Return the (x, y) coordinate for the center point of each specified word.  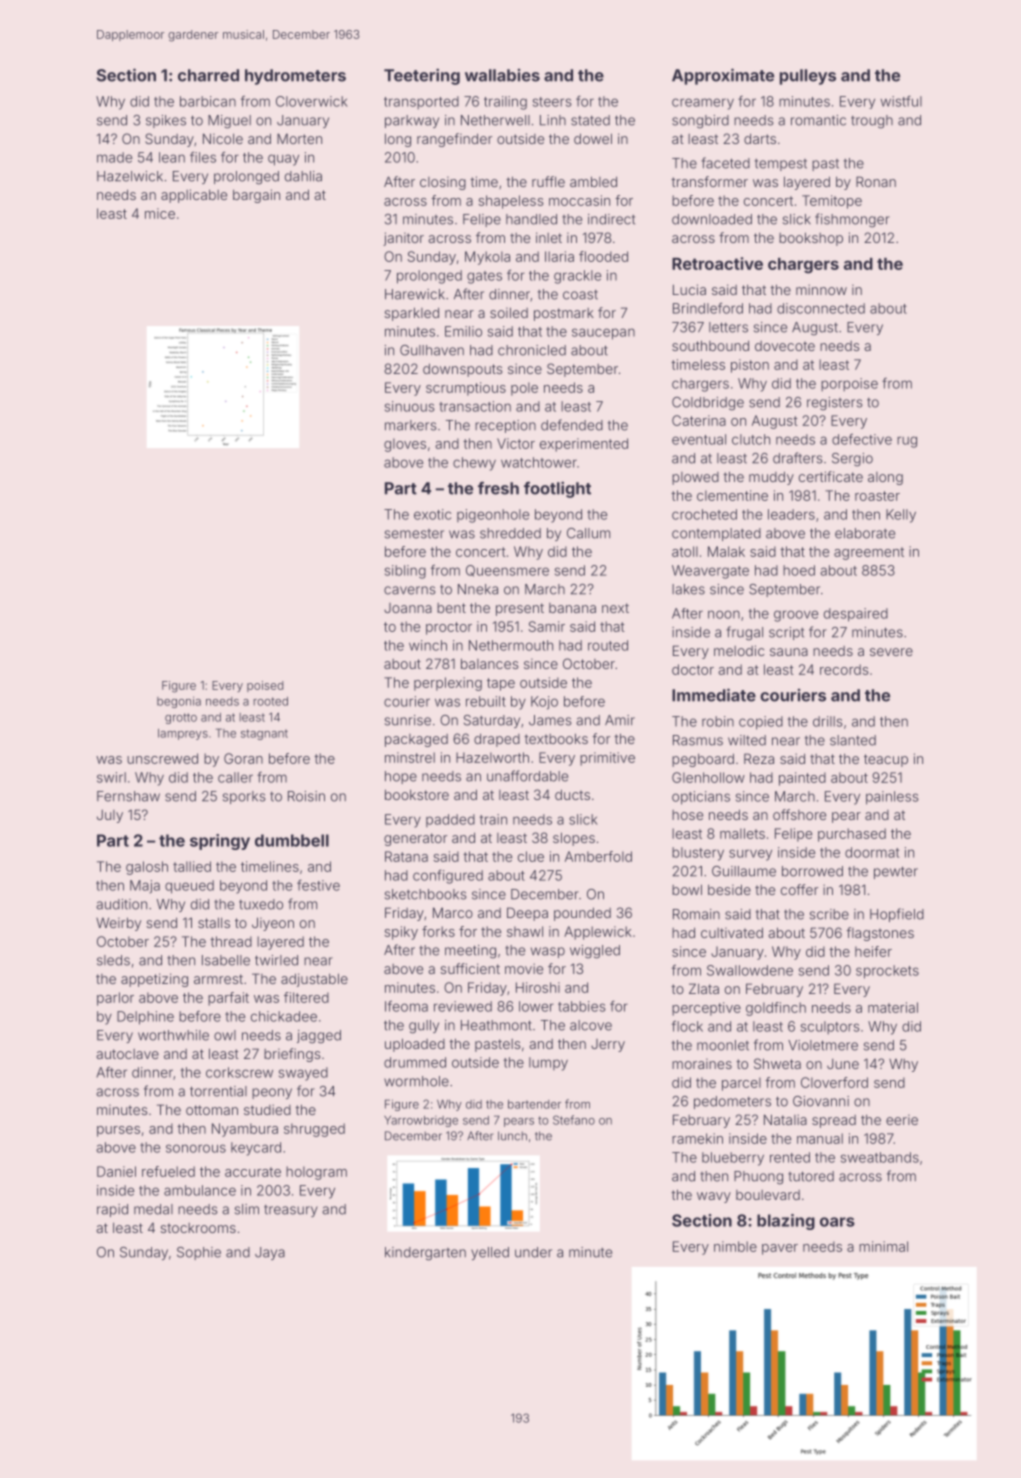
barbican (208, 101)
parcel (741, 1084)
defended (572, 425)
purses (118, 1131)
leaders (791, 514)
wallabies (502, 75)
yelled (490, 1253)
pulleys (808, 77)
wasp (548, 952)
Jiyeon (273, 924)
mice (160, 213)
